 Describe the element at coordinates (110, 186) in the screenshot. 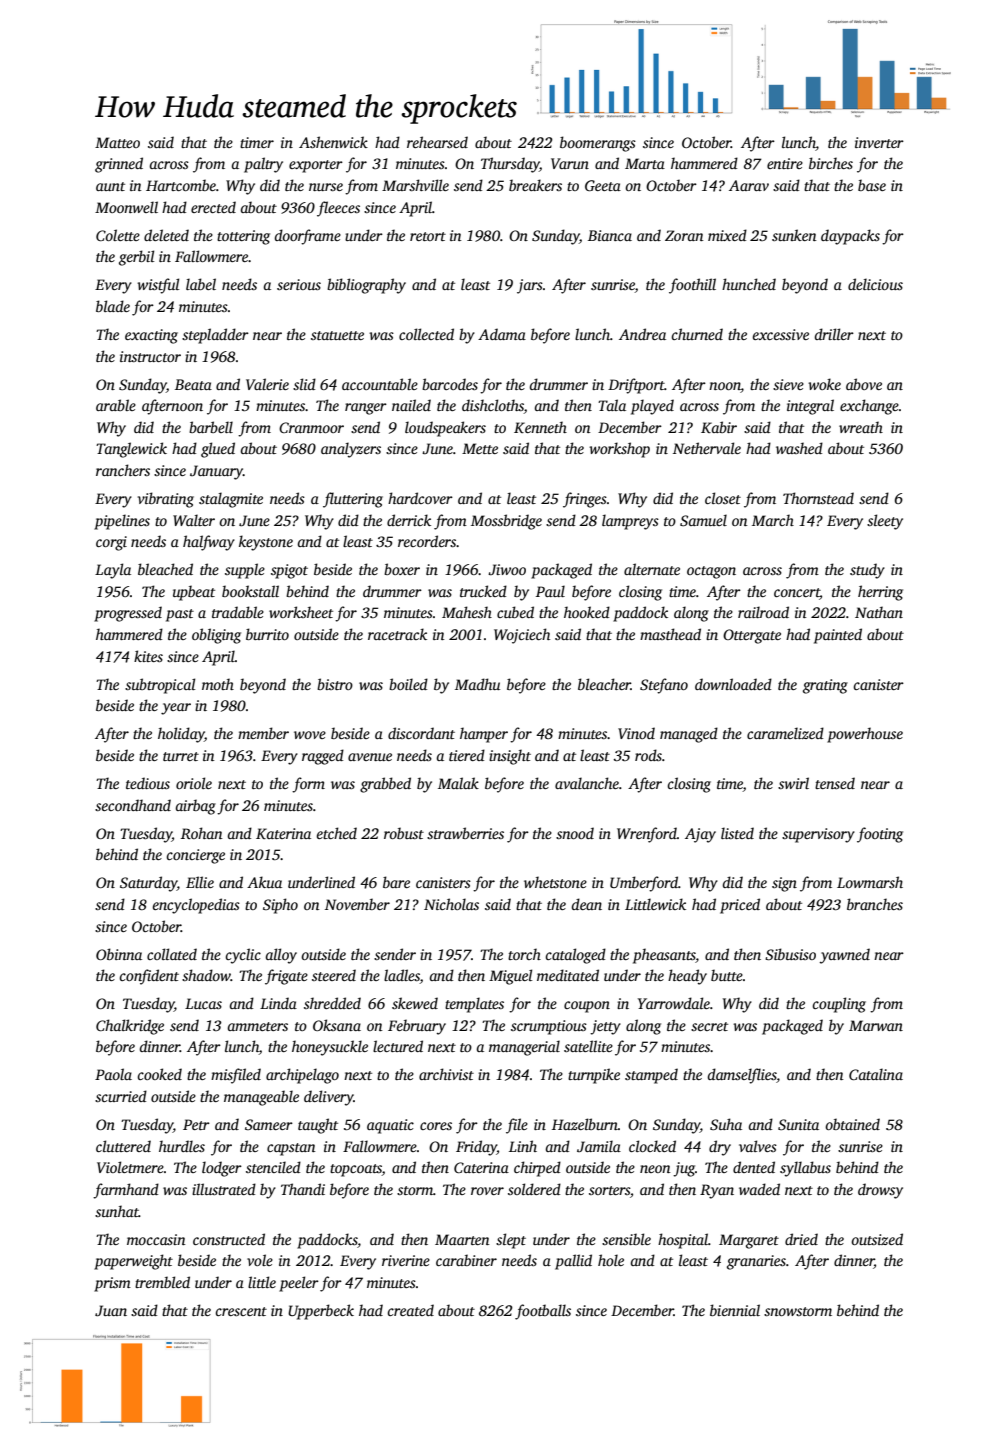

I see `aunt` at that location.
